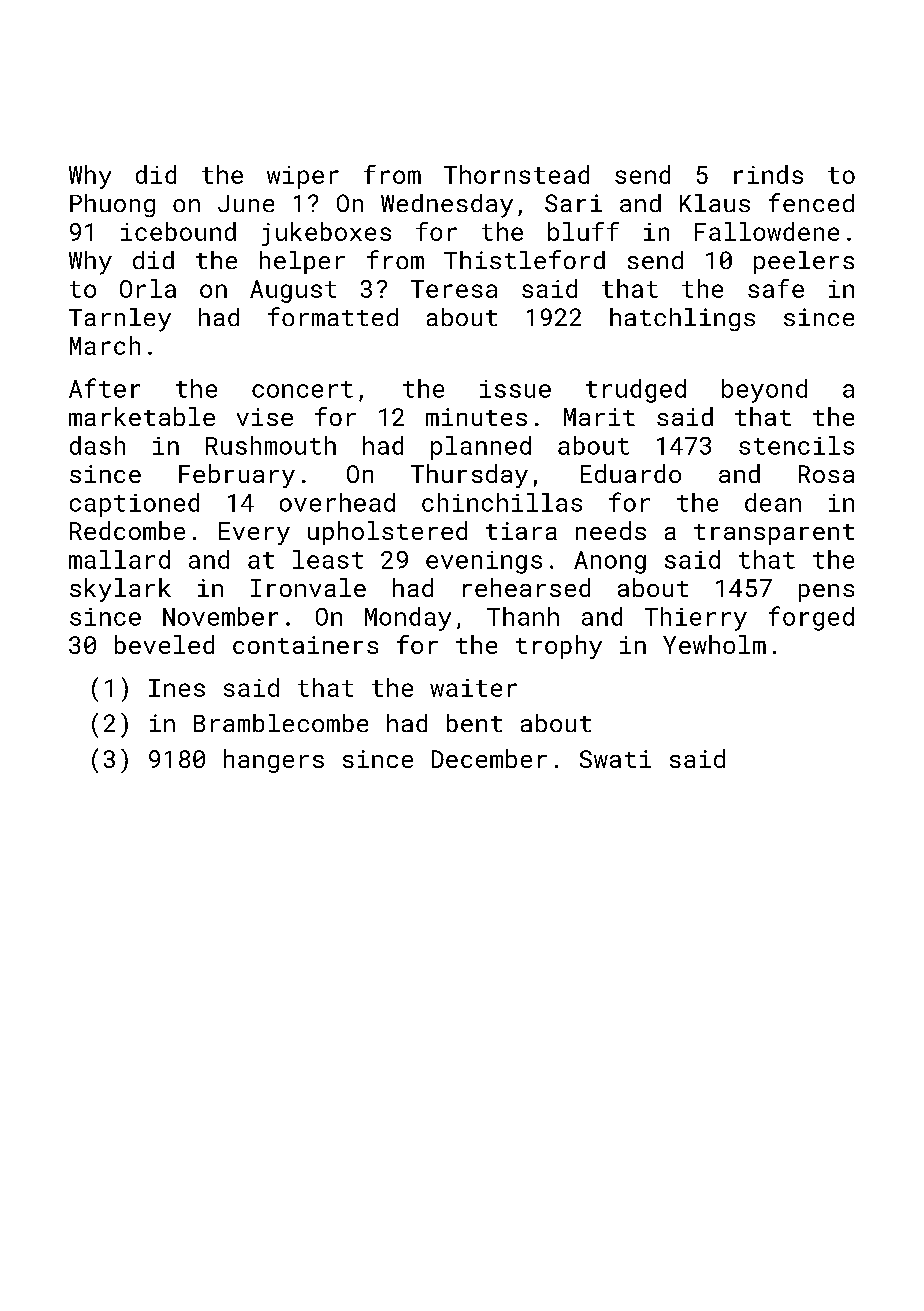 The image size is (924, 1311). Describe the element at coordinates (489, 758) in the document. I see `December` at that location.
